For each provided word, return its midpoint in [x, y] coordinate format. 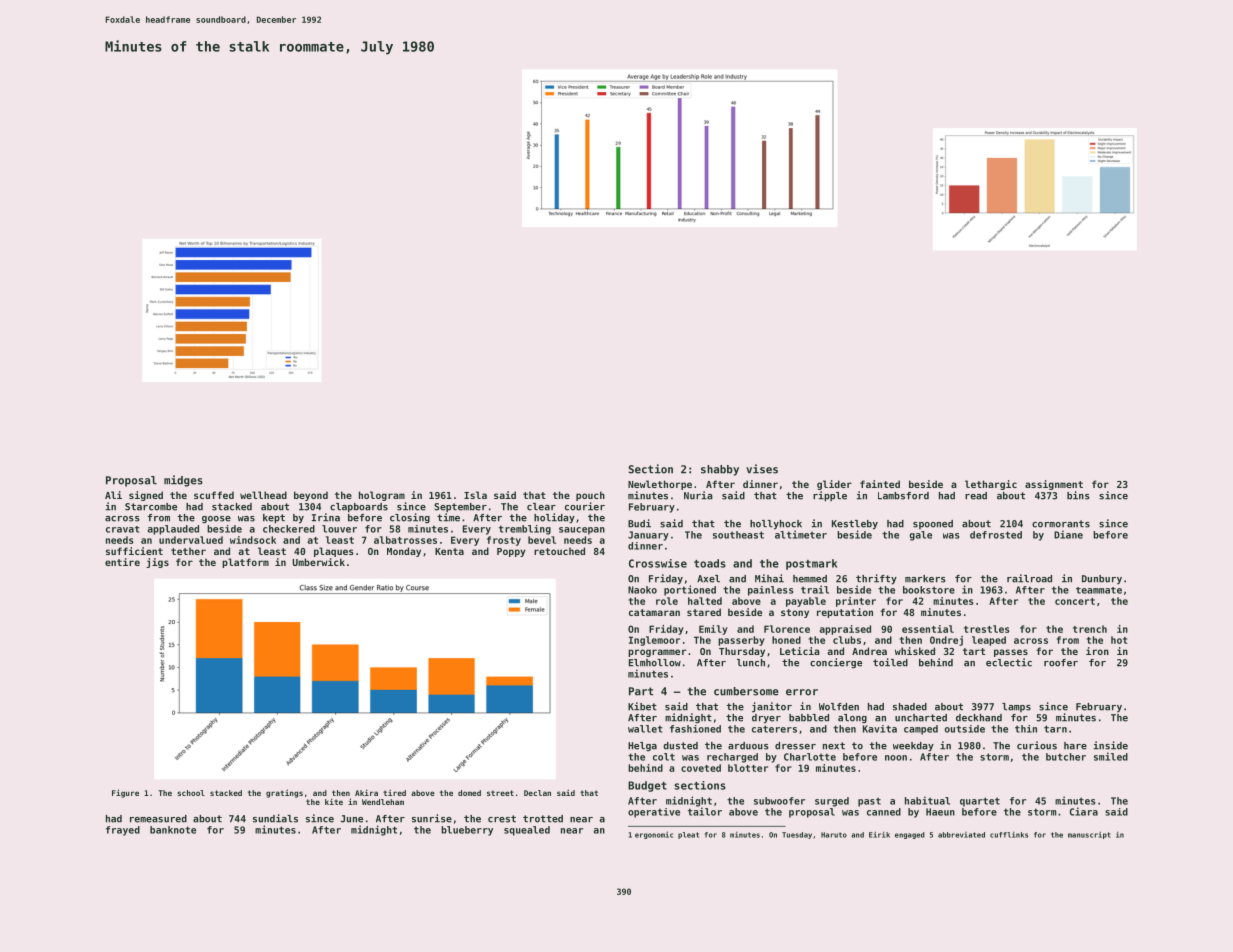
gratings [284, 793]
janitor [772, 707]
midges [183, 481]
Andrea [869, 651]
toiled [890, 662]
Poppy [511, 552]
